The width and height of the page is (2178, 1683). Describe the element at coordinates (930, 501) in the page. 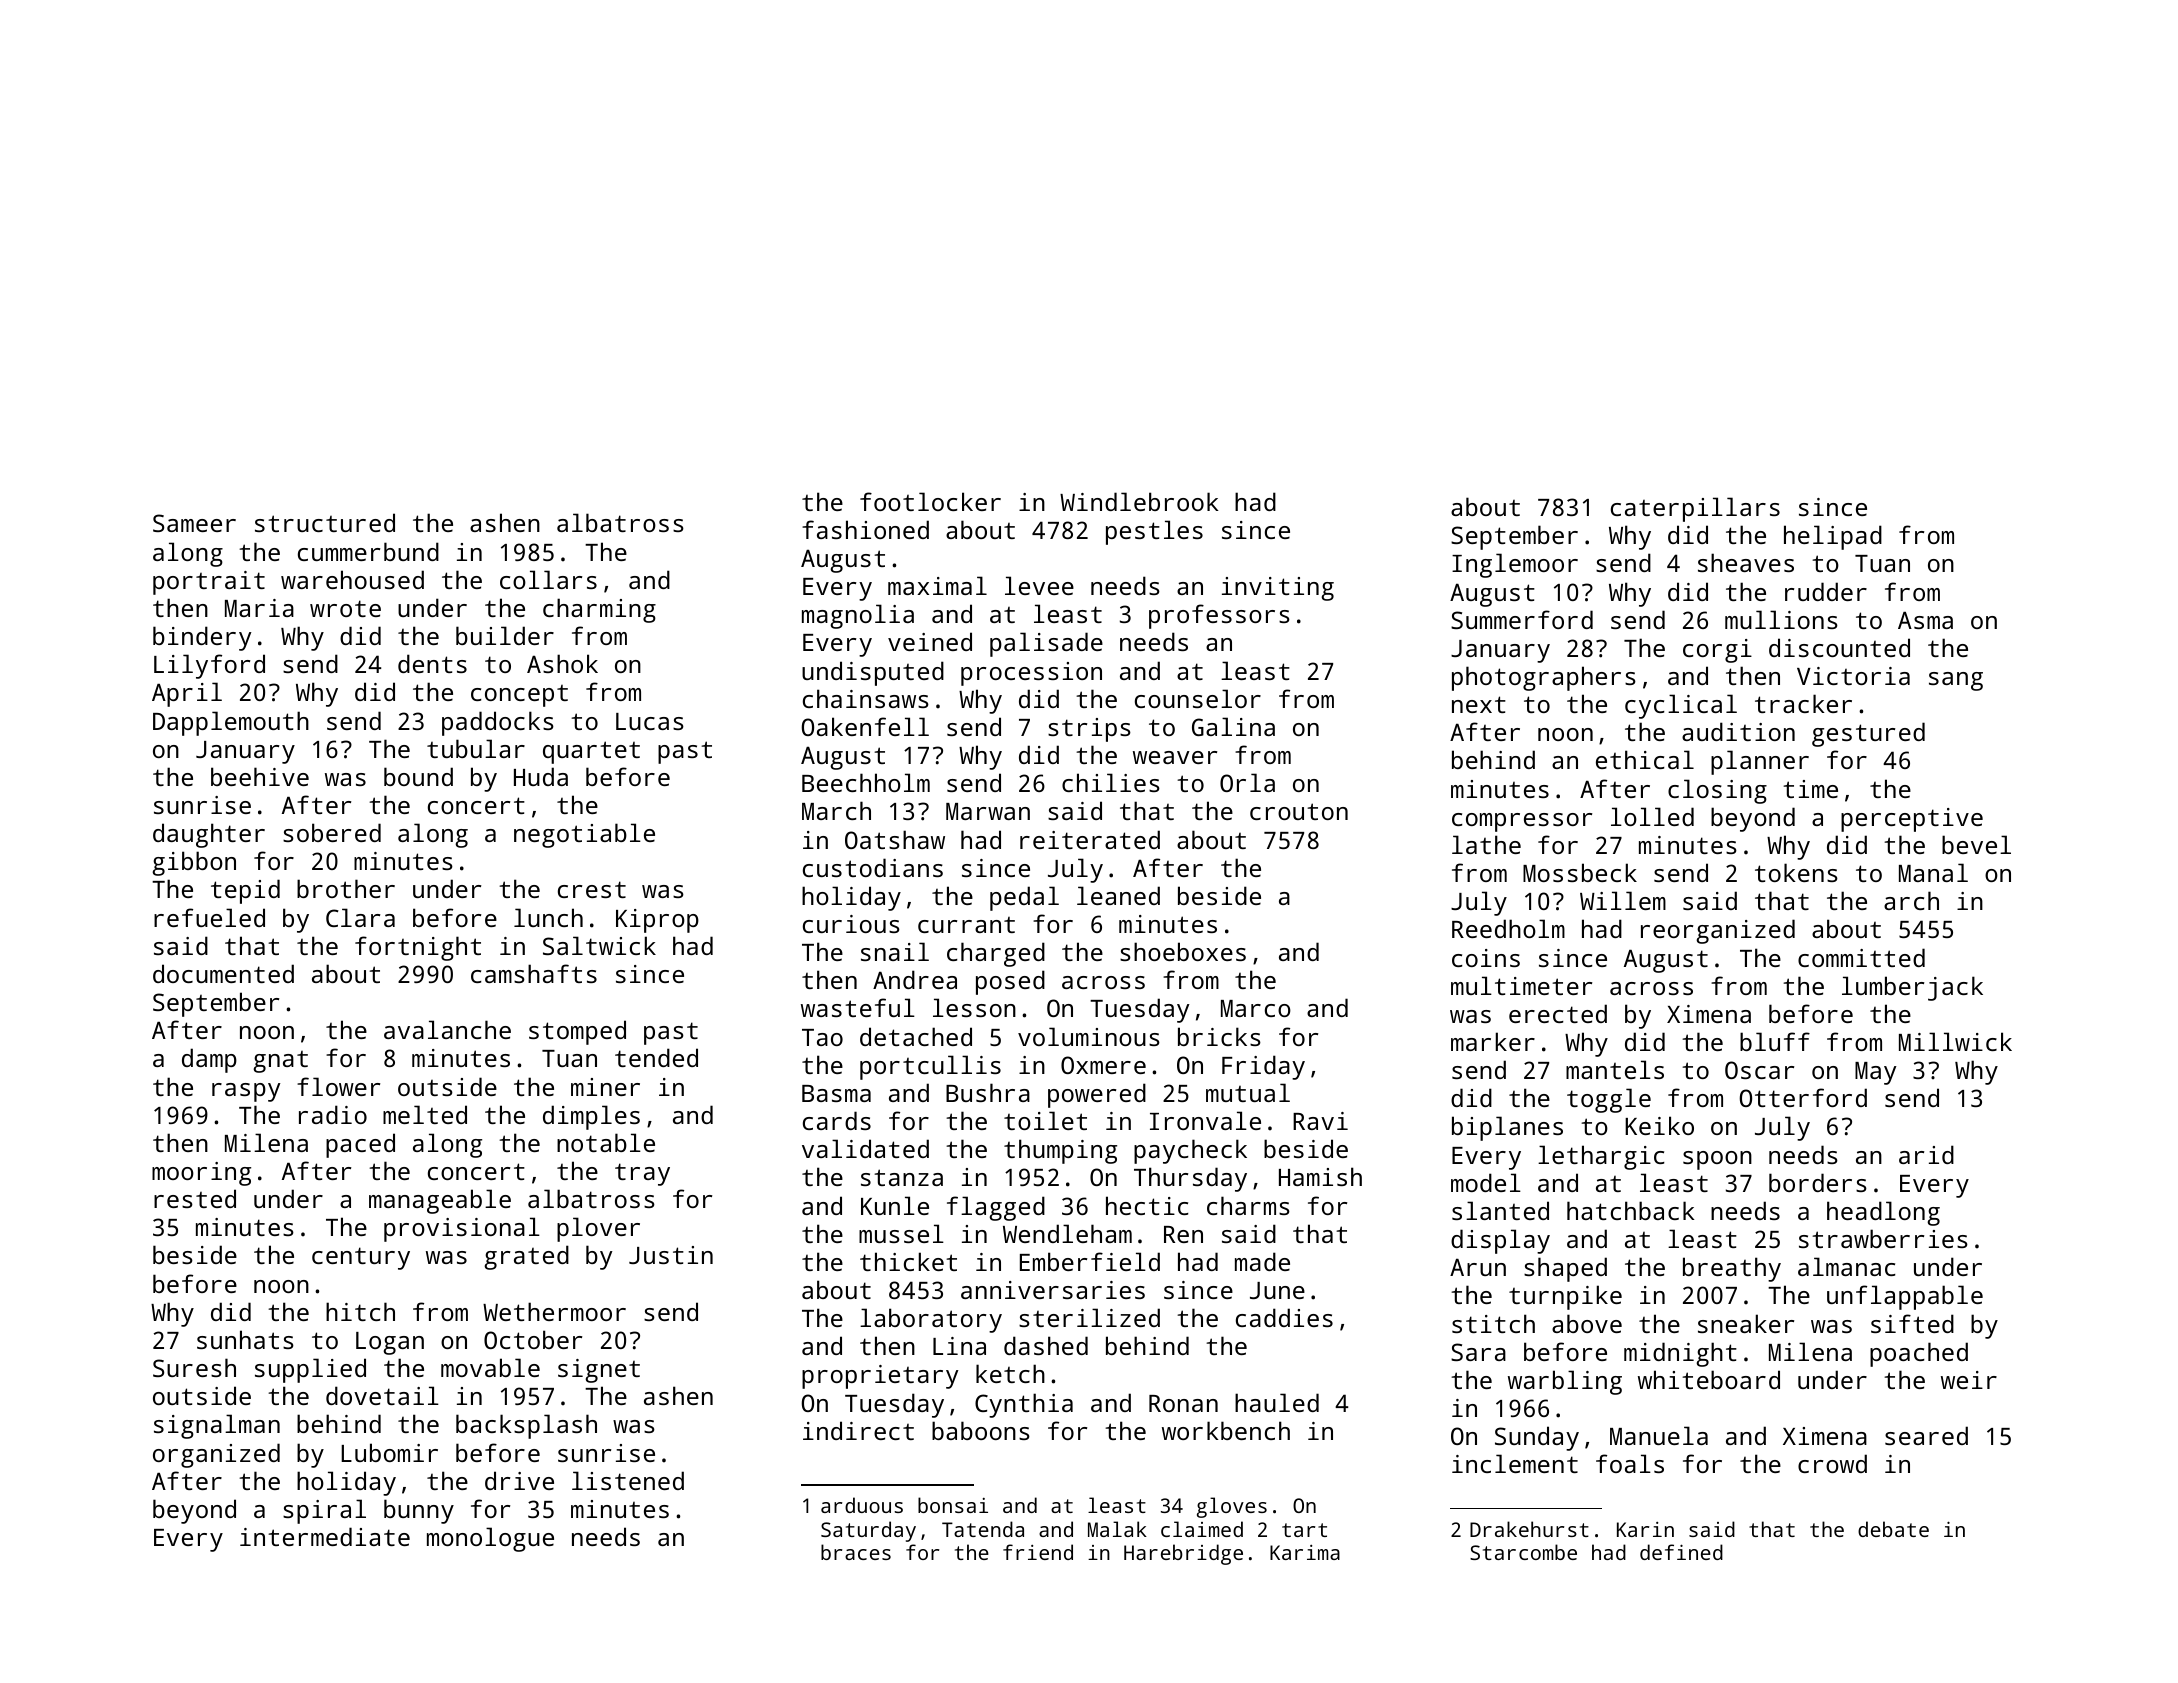

I see `footlocker` at that location.
